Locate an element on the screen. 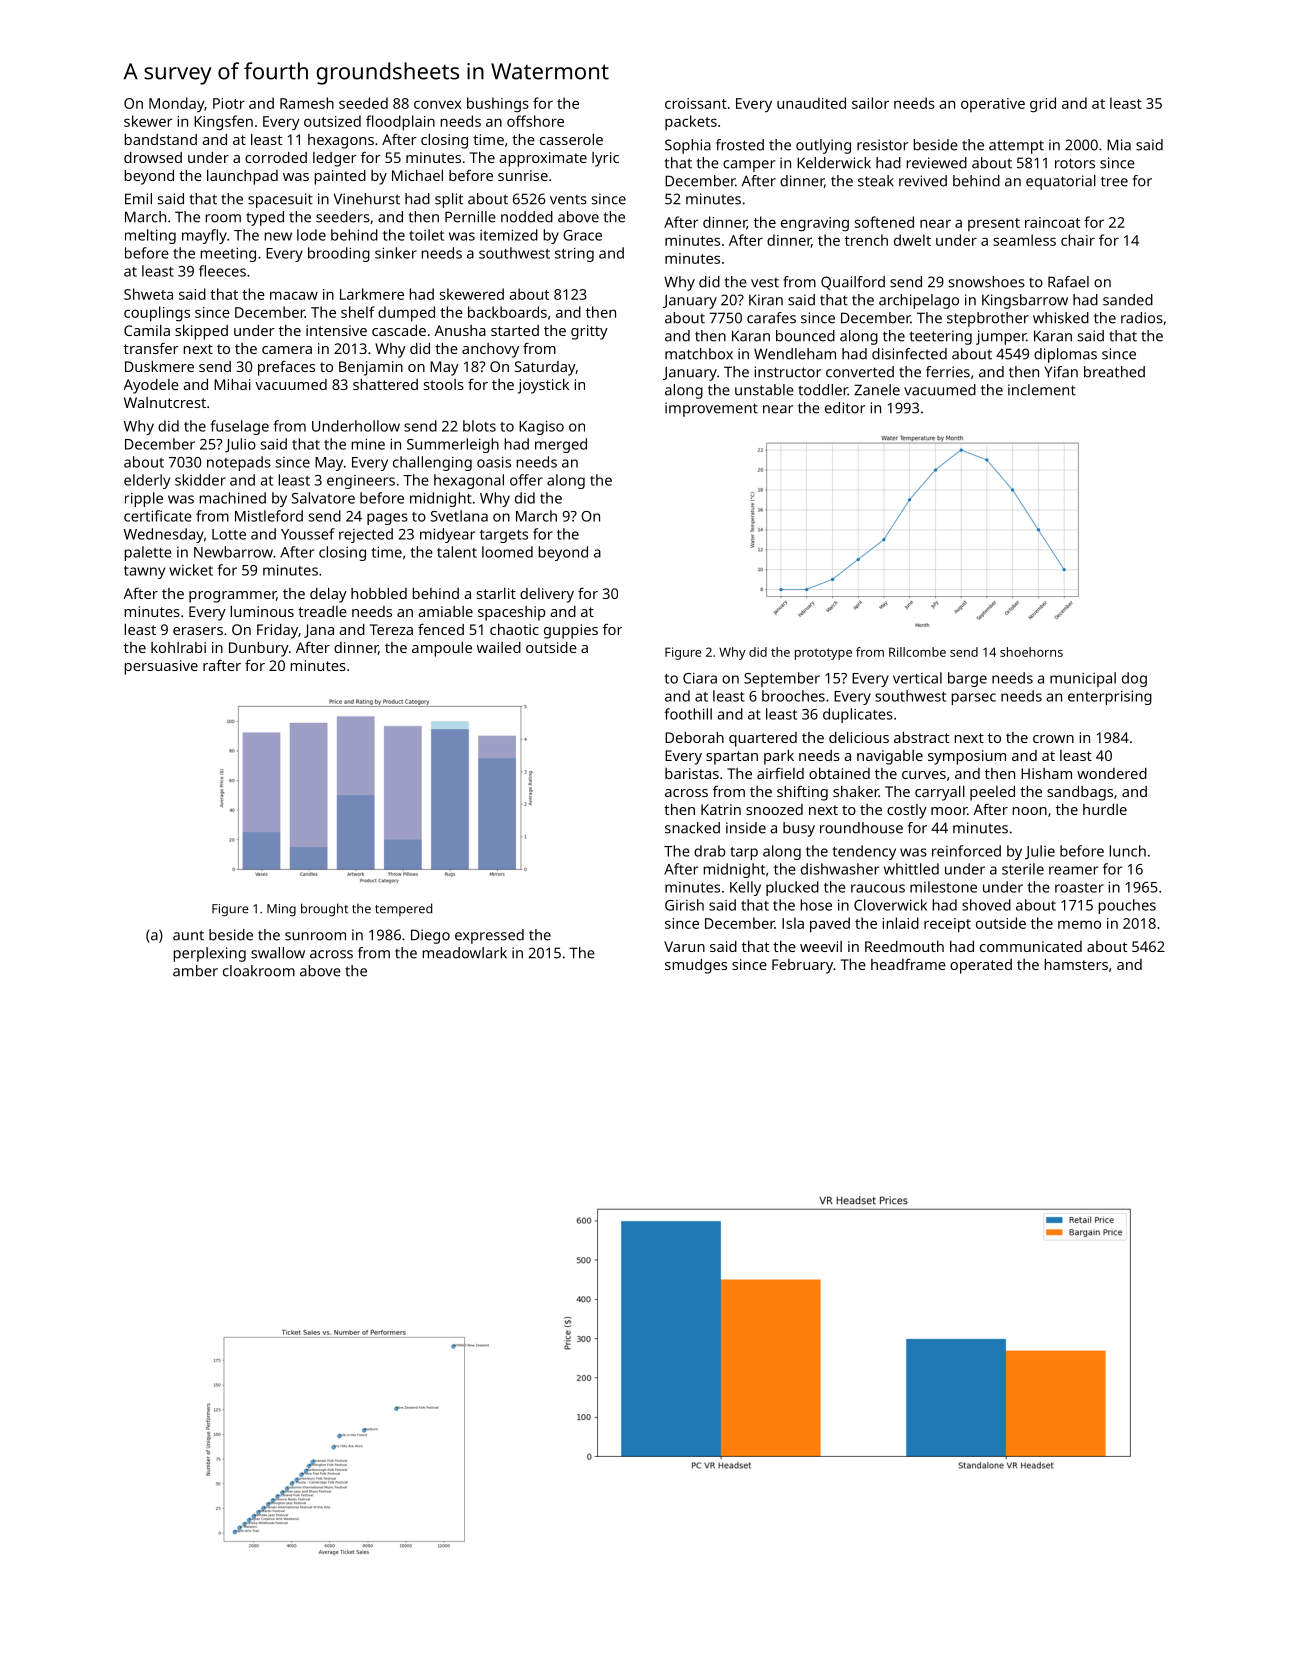  meeting is located at coordinates (228, 254).
